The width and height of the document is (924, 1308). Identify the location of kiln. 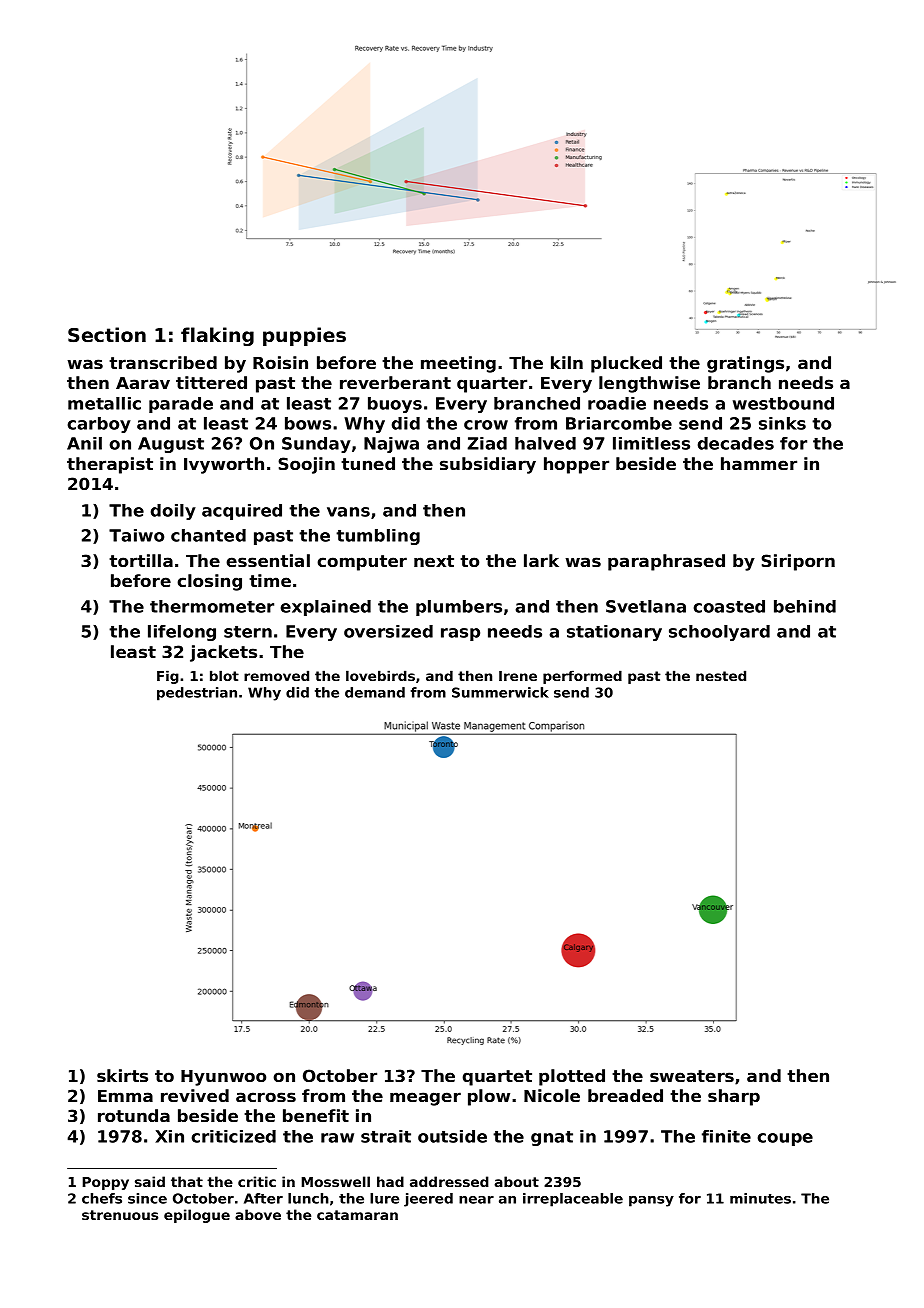
(567, 362).
